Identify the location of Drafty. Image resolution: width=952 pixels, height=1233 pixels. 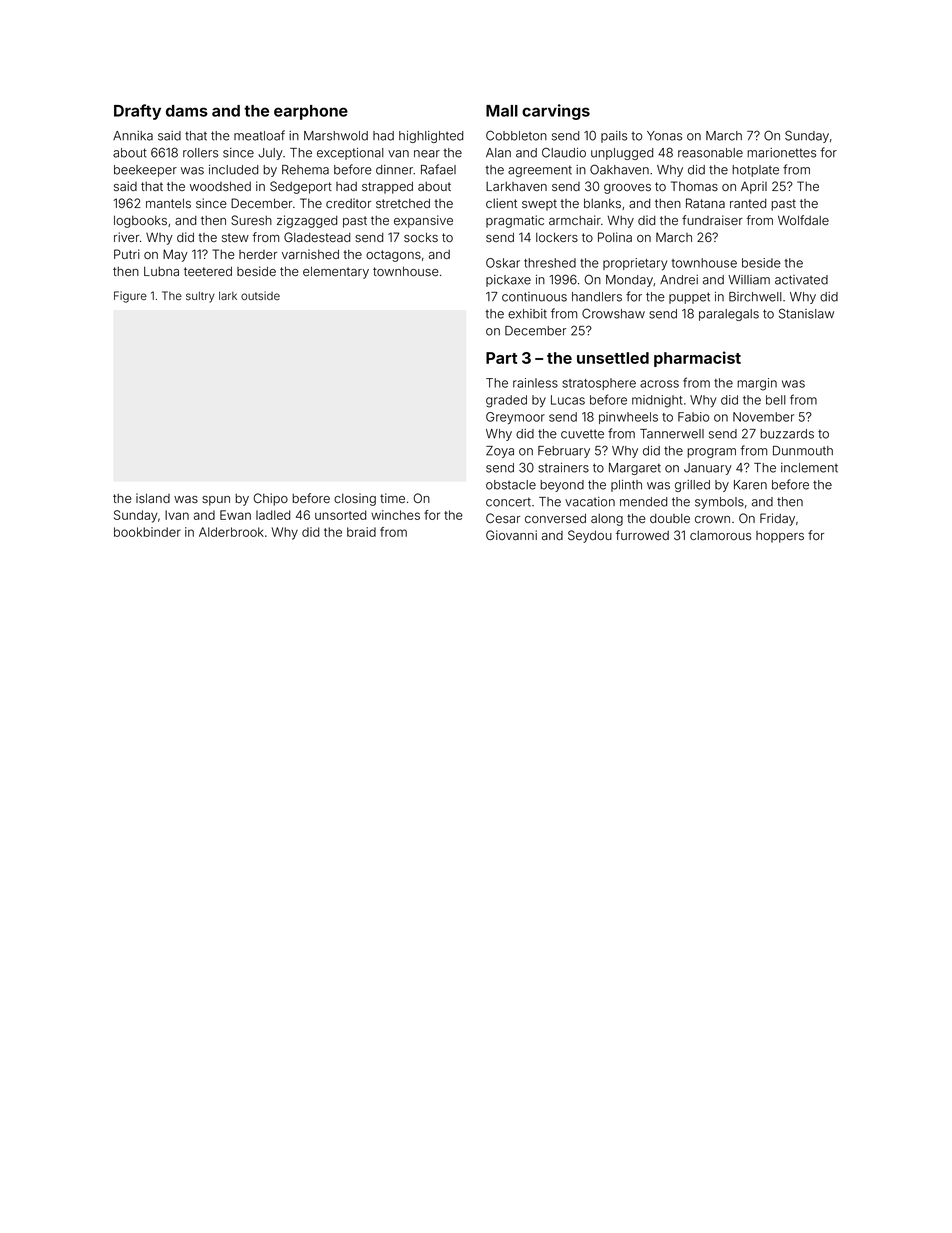
(137, 112).
